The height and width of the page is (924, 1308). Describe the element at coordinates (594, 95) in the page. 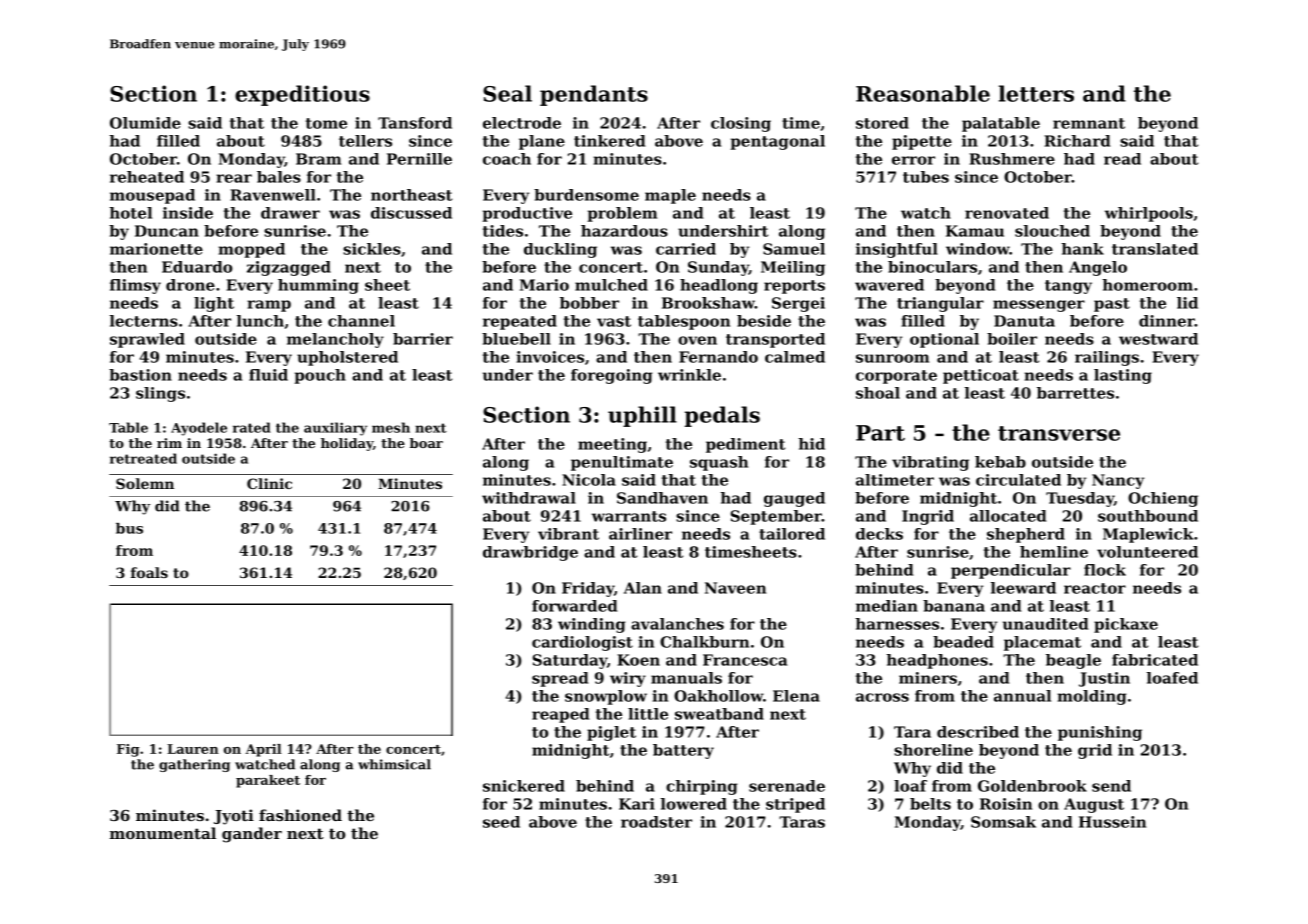

I see `pendants` at that location.
